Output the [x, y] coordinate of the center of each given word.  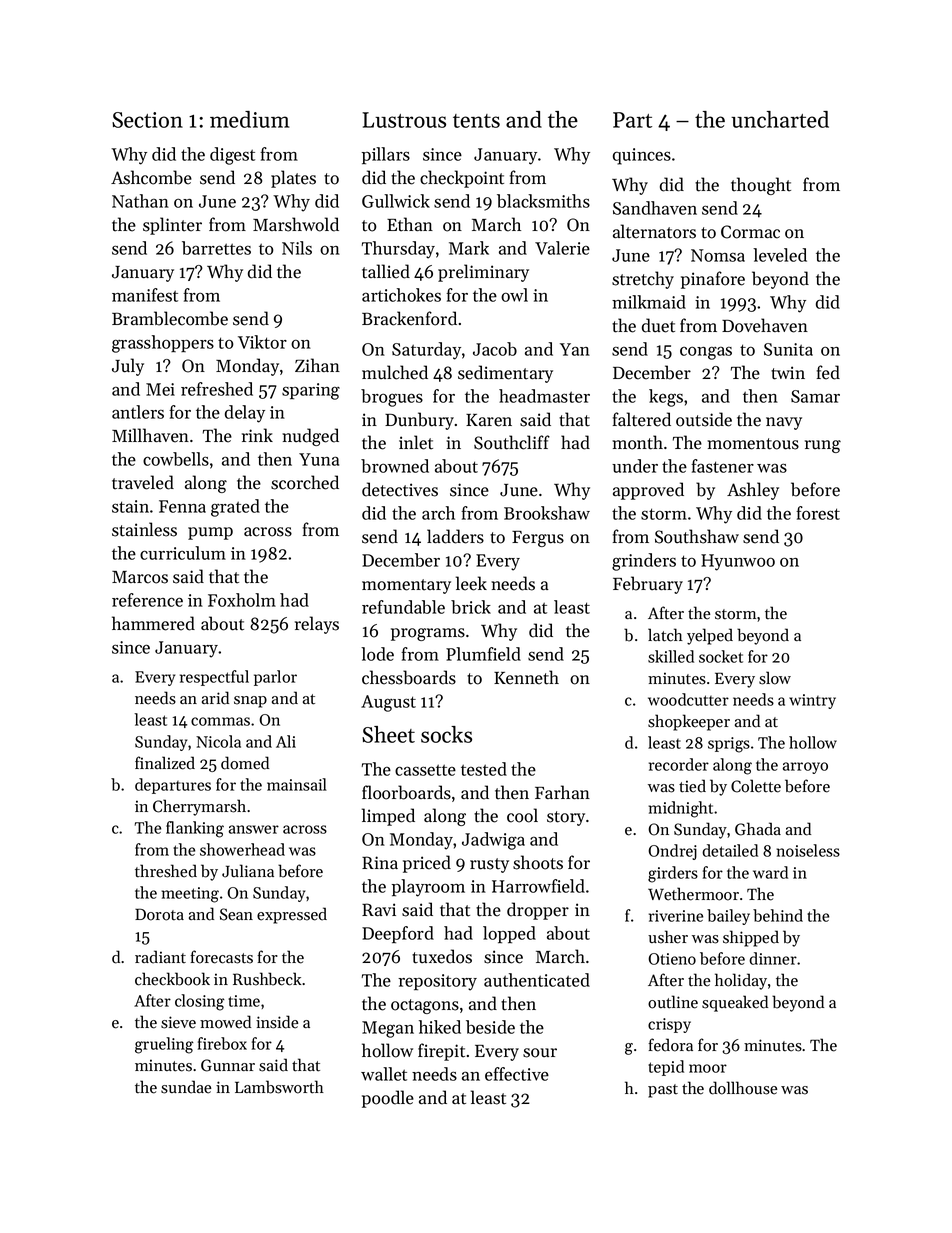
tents [476, 121]
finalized [165, 763]
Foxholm [242, 600]
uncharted [780, 119]
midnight [680, 809]
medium [250, 119]
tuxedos [442, 956]
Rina [380, 862]
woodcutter [688, 699]
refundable [403, 607]
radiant [160, 957]
